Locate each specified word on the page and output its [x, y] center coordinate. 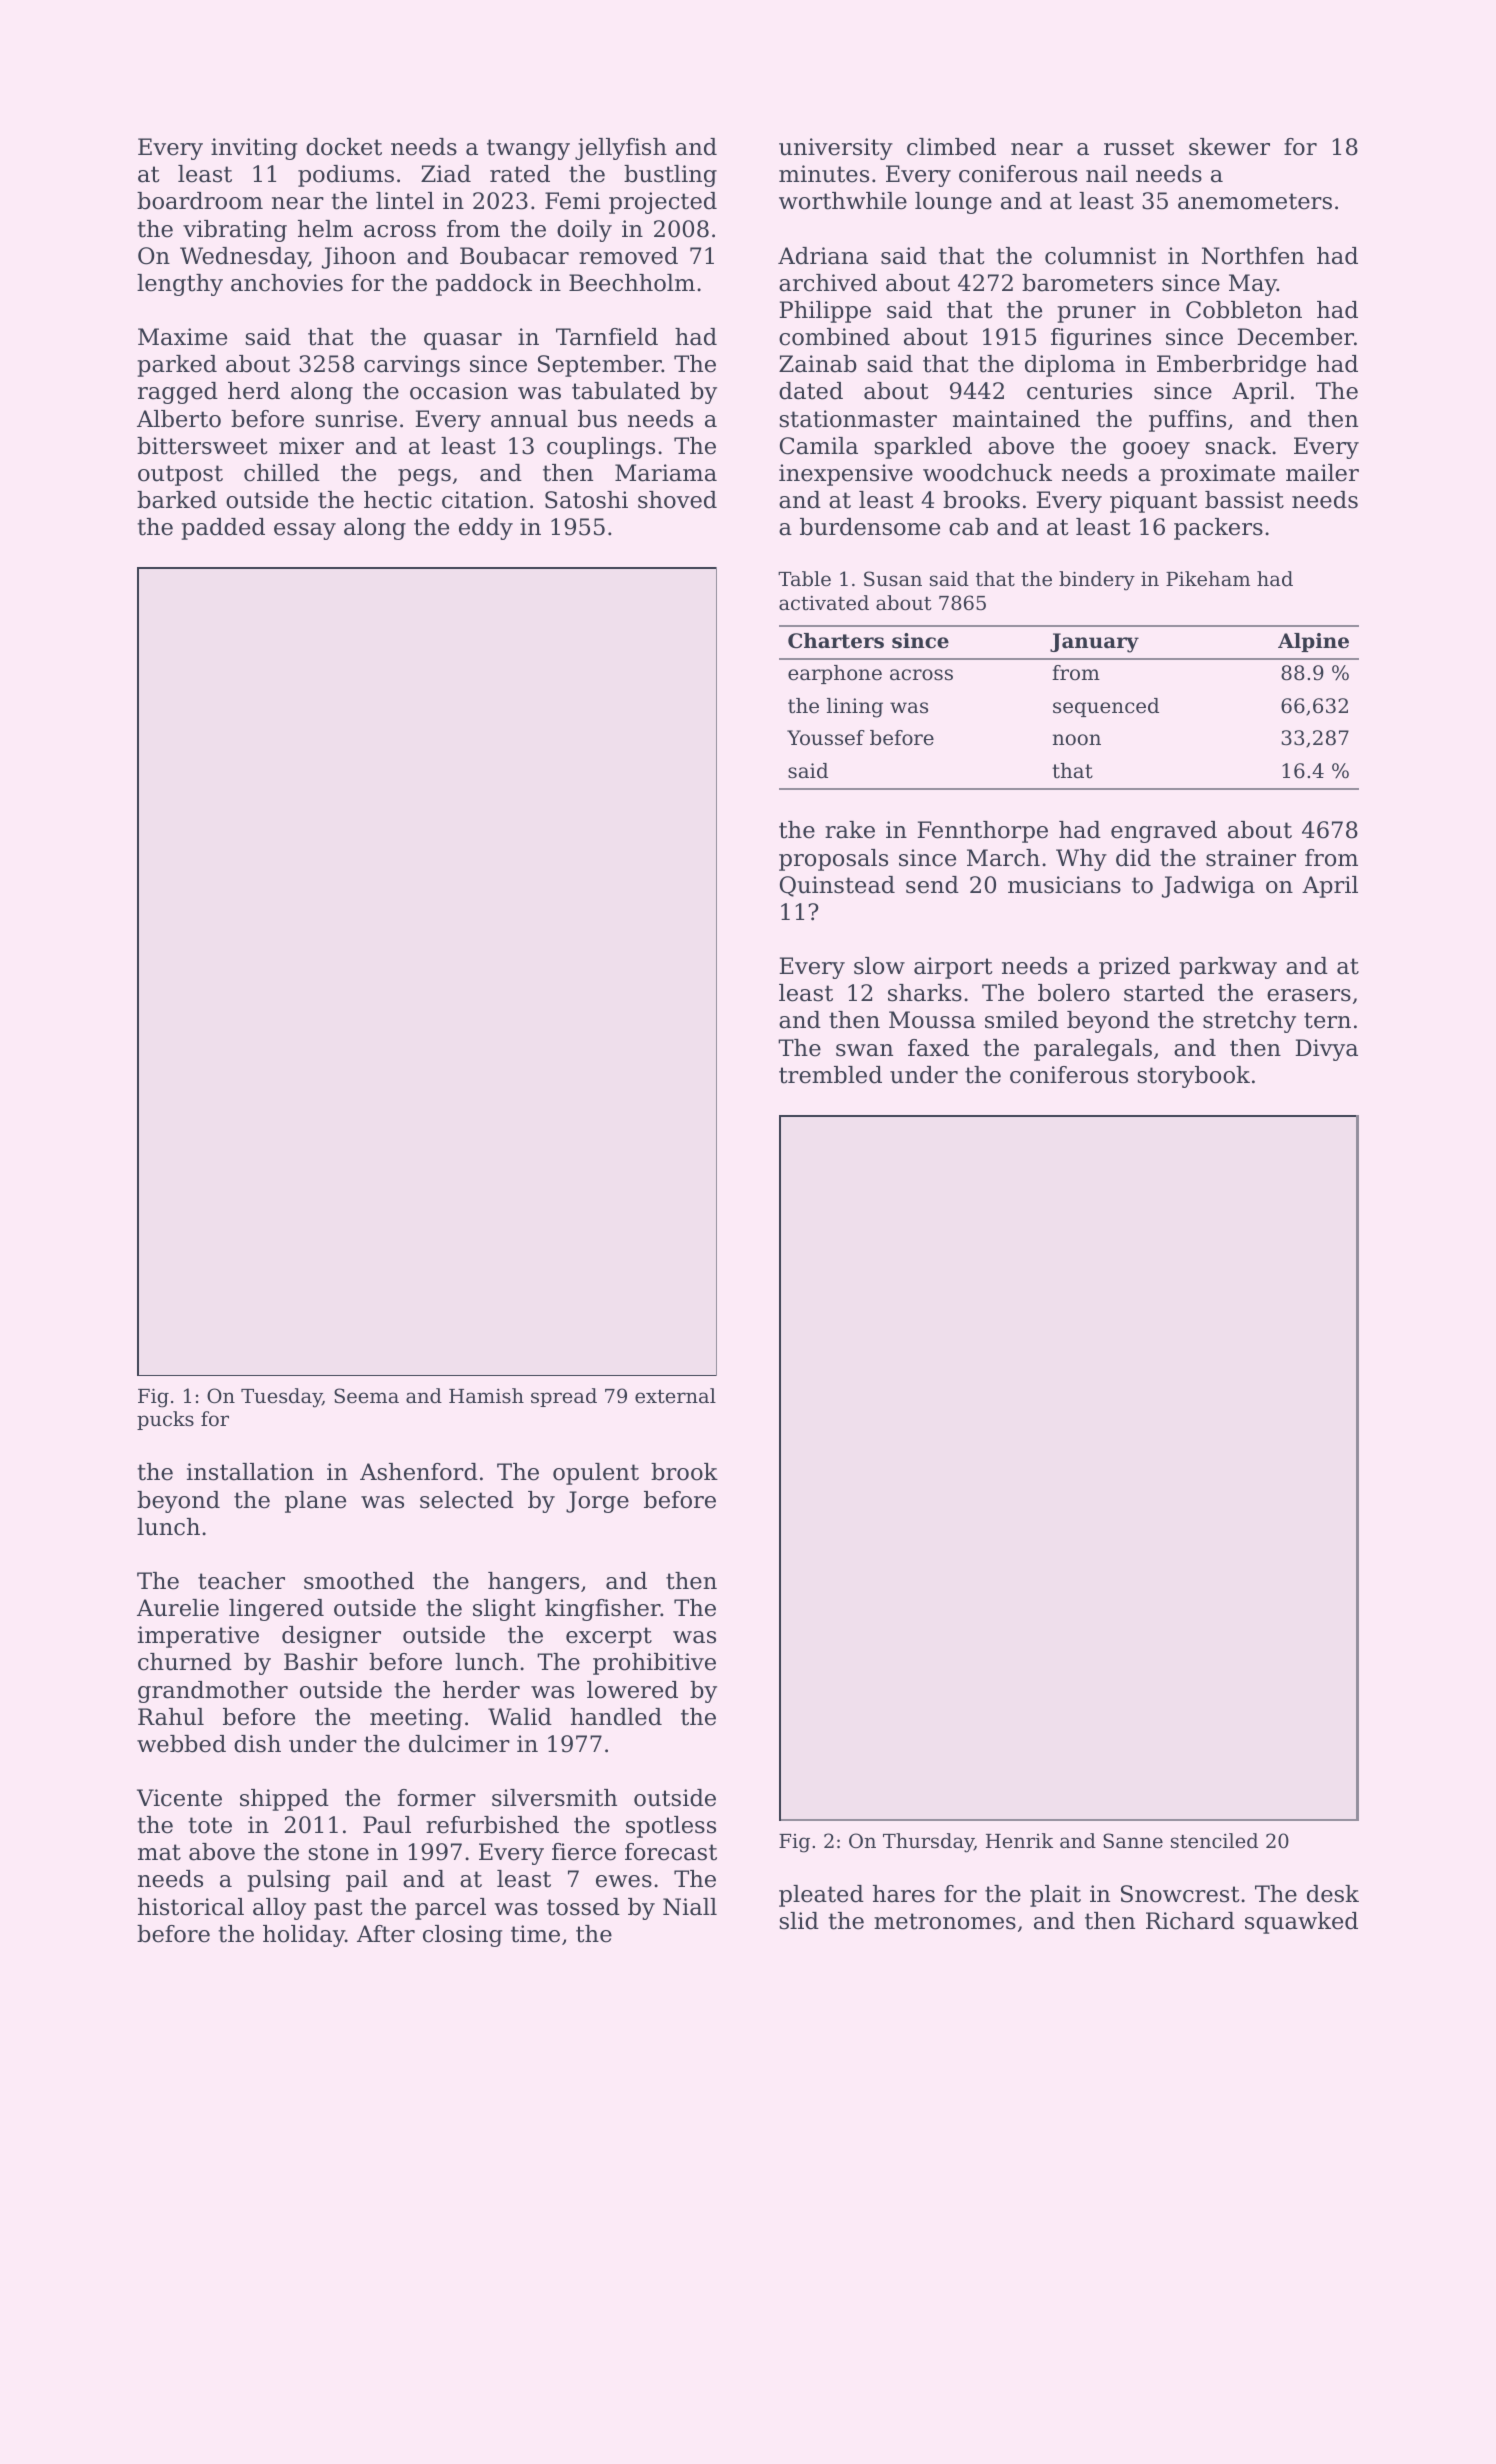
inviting [254, 149]
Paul [387, 1825]
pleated [821, 1896]
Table [804, 578]
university [836, 149]
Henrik [1019, 1840]
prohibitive [654, 1664]
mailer [1322, 473]
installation [250, 1472]
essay [305, 531]
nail [1107, 174]
